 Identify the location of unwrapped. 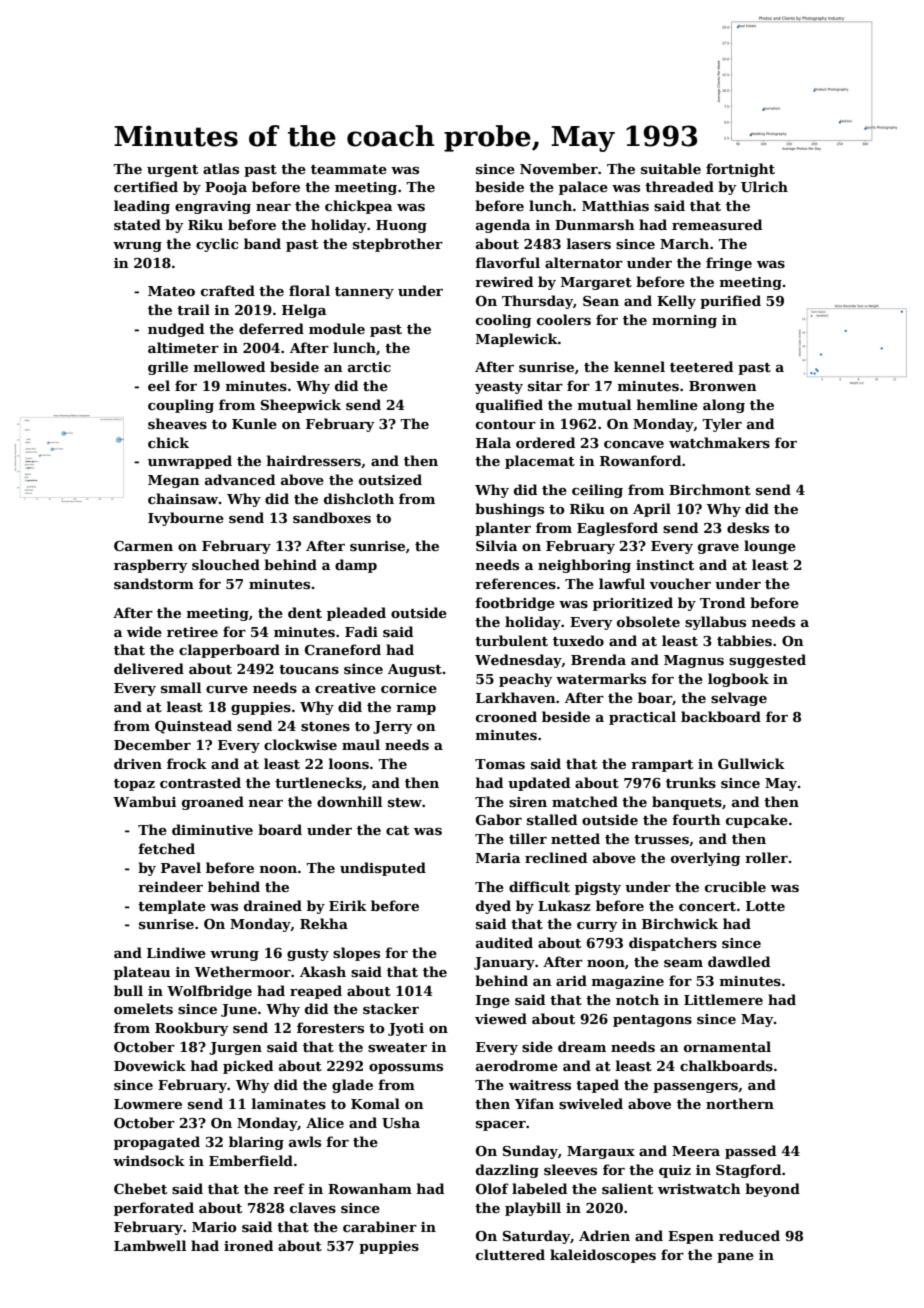
(190, 462).
